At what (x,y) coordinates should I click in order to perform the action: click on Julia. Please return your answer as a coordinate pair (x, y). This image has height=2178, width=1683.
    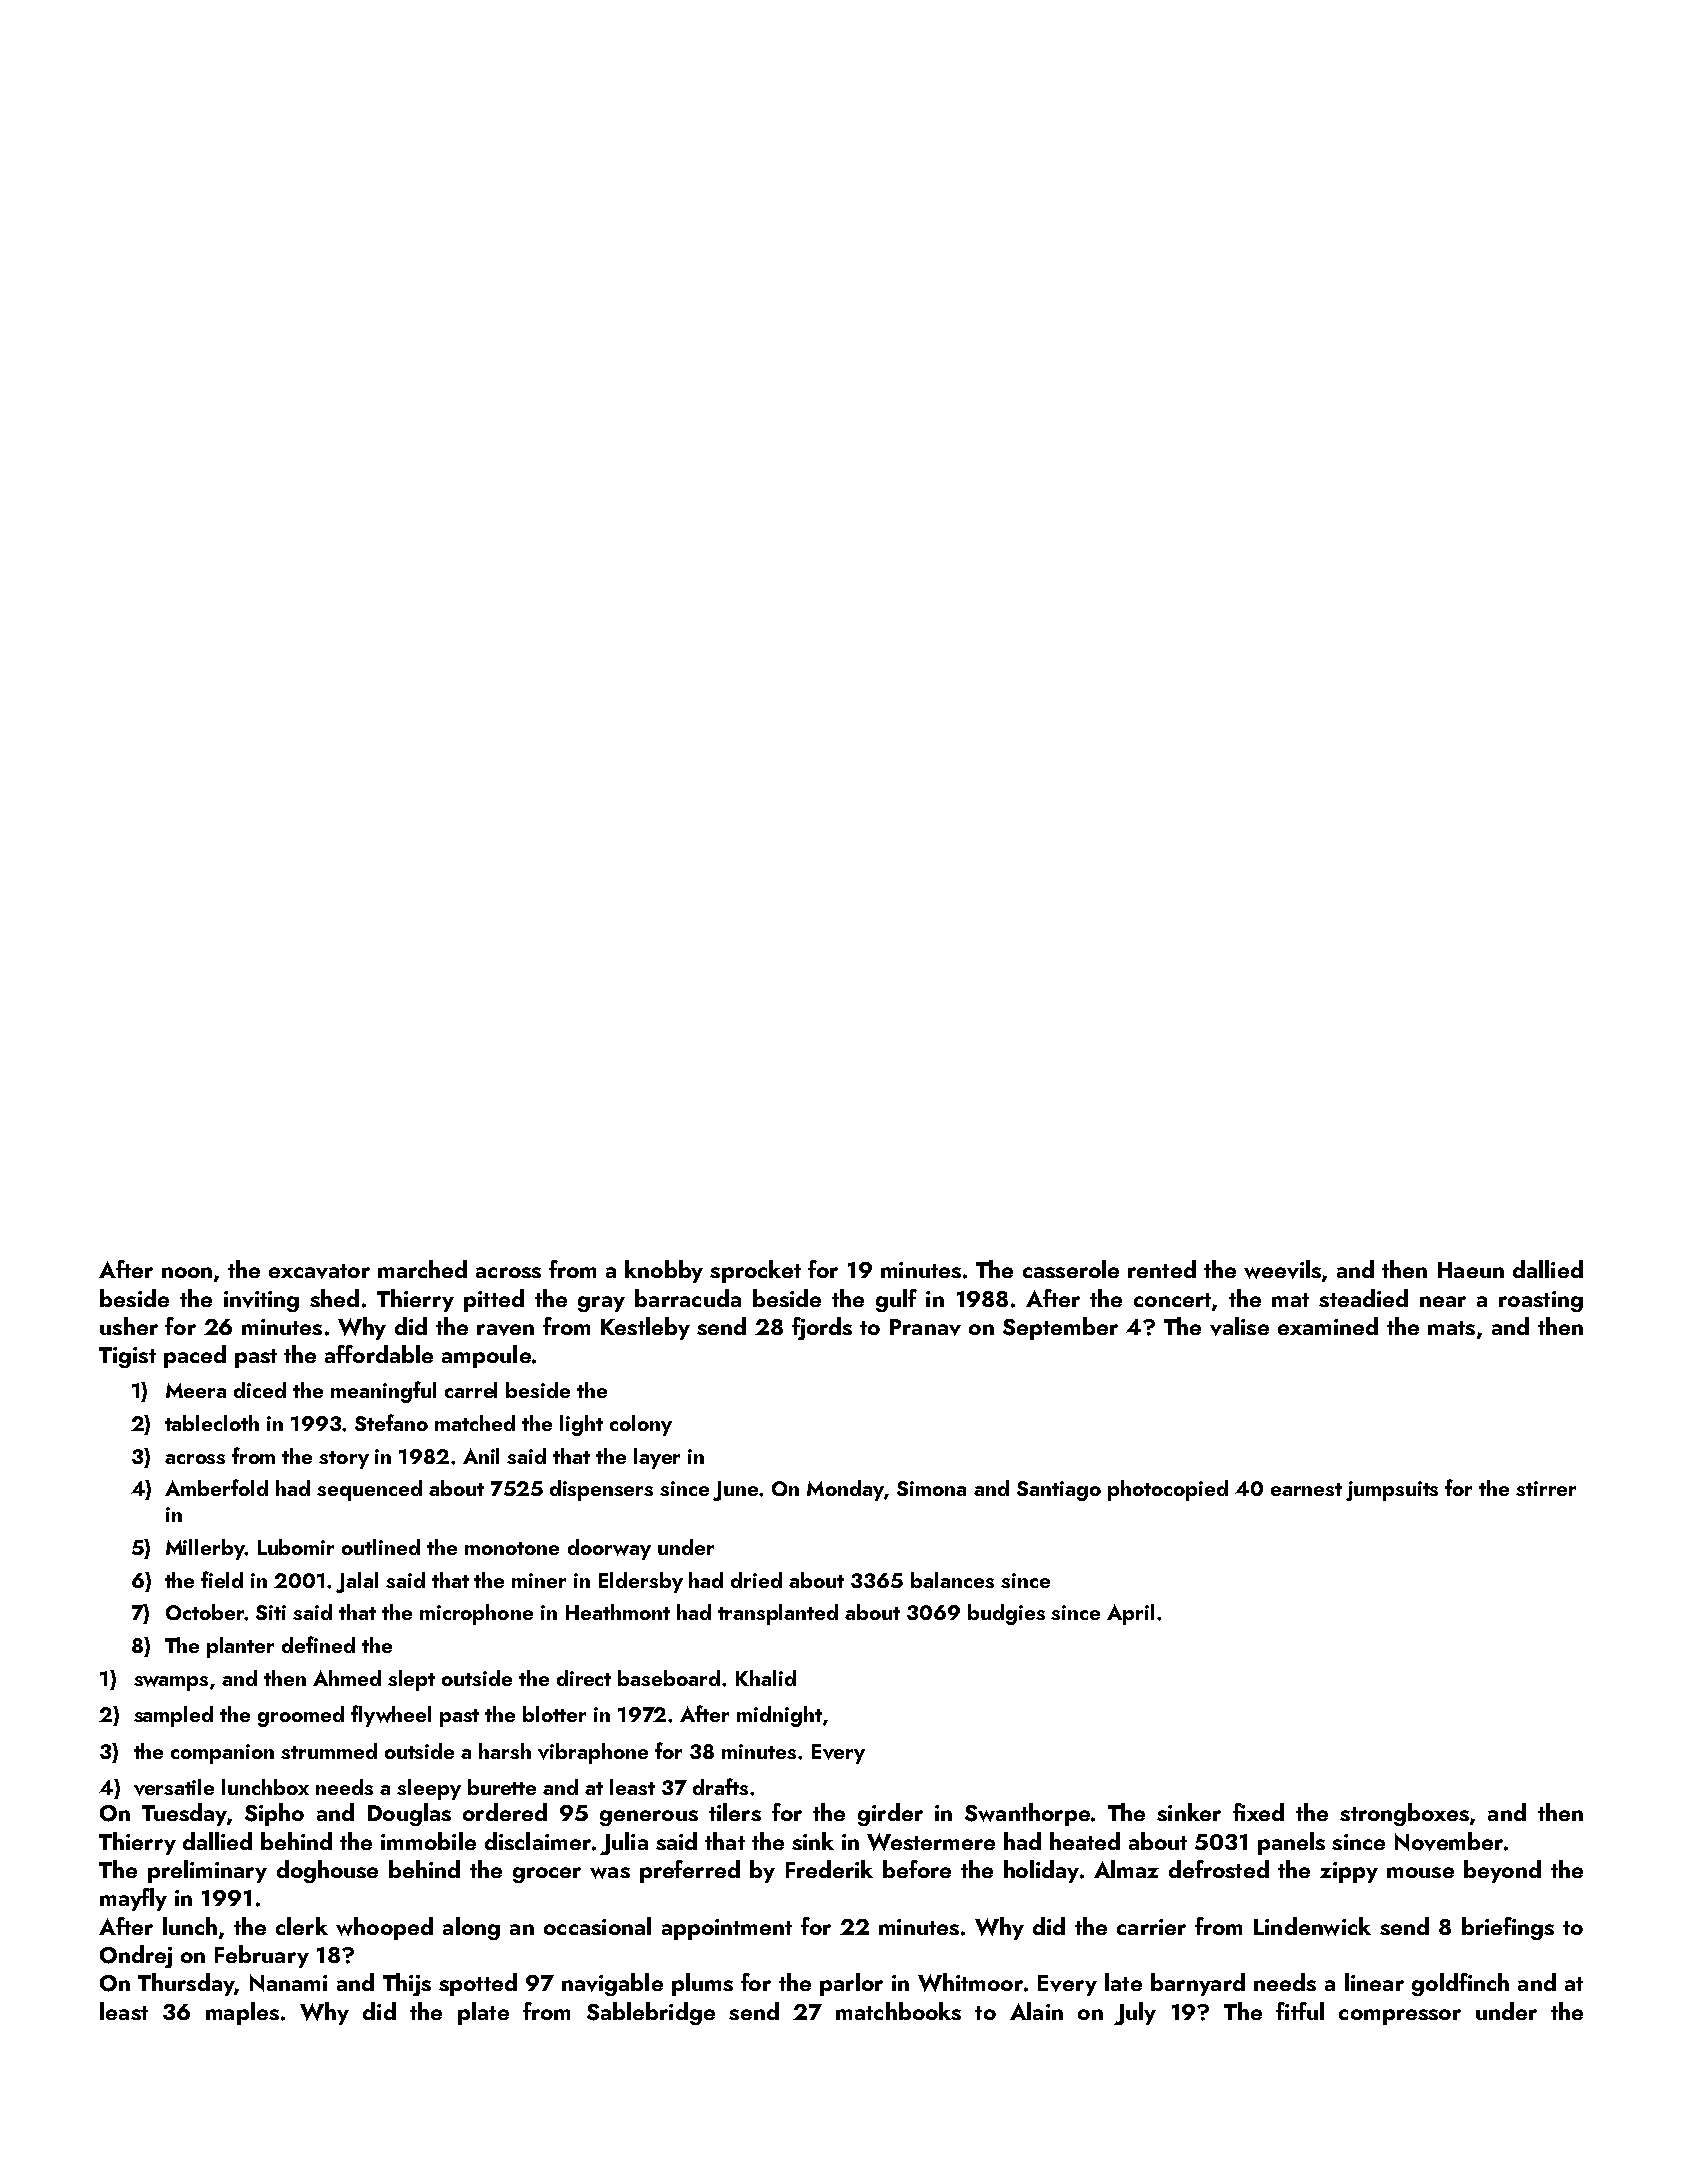
    Looking at the image, I should click on (624, 1843).
